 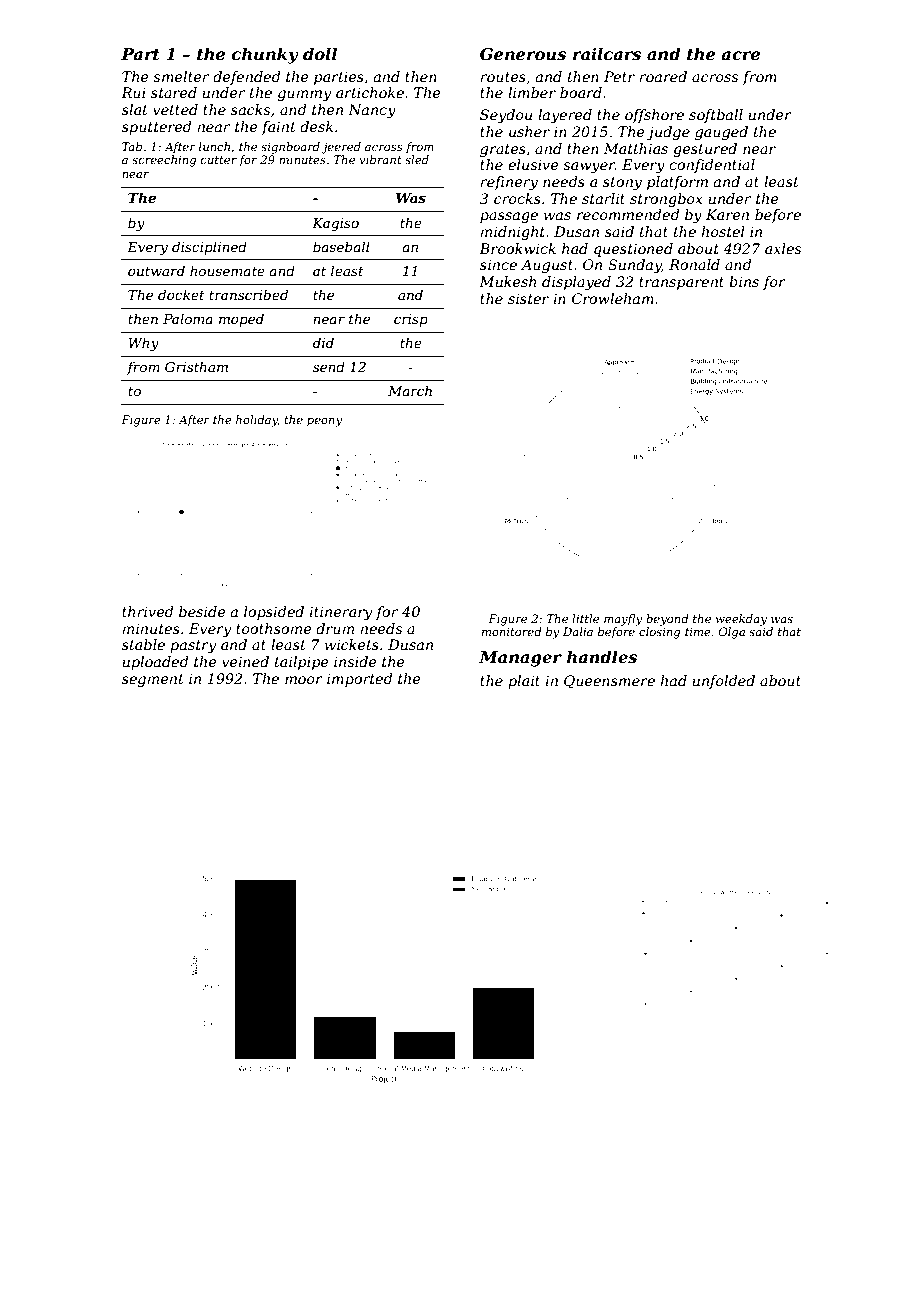 I want to click on recommended, so click(x=628, y=214).
